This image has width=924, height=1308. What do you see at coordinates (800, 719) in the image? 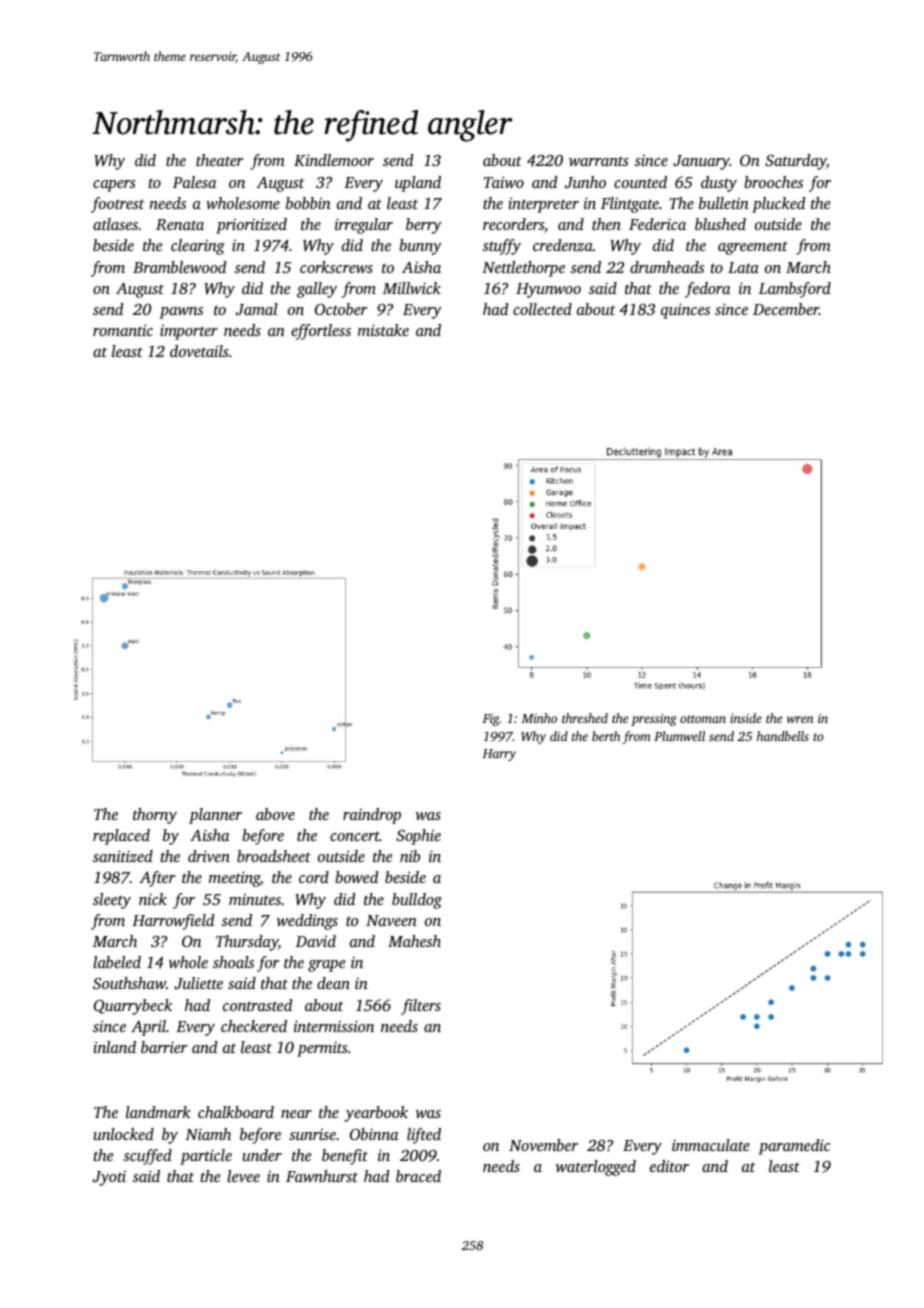
I see `wren` at bounding box center [800, 719].
